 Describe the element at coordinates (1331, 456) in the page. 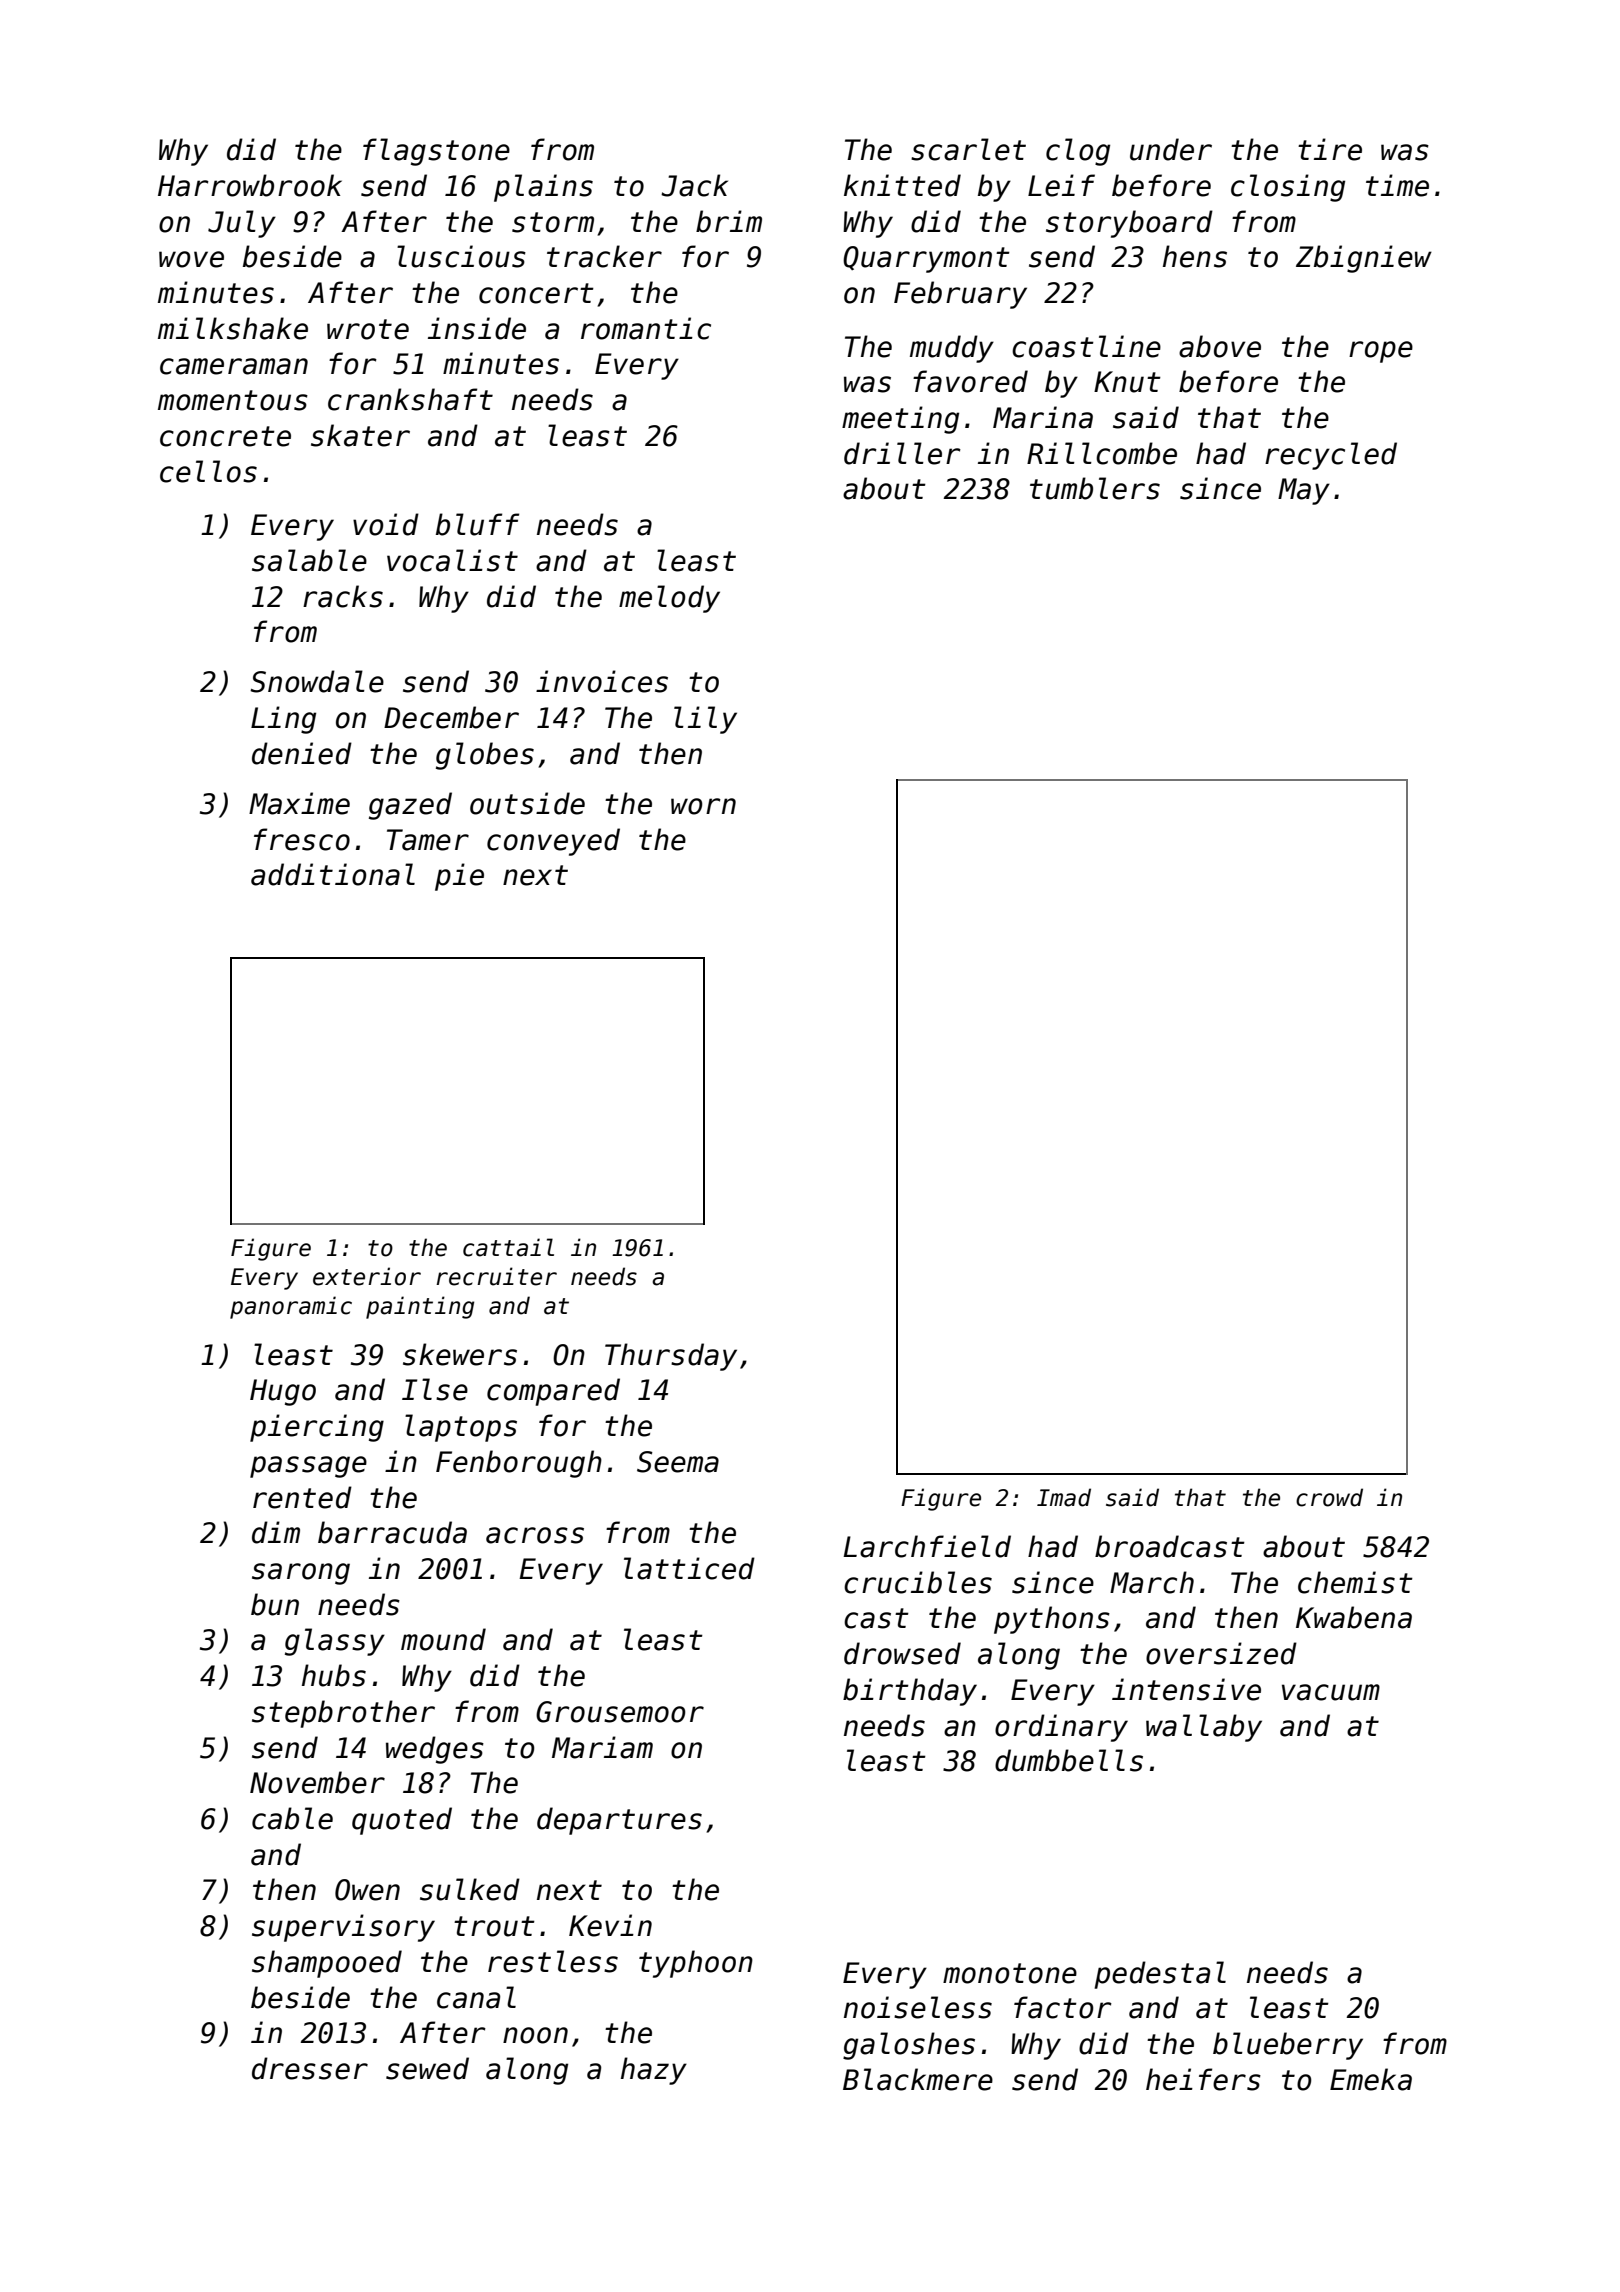

I see `recycled` at that location.
